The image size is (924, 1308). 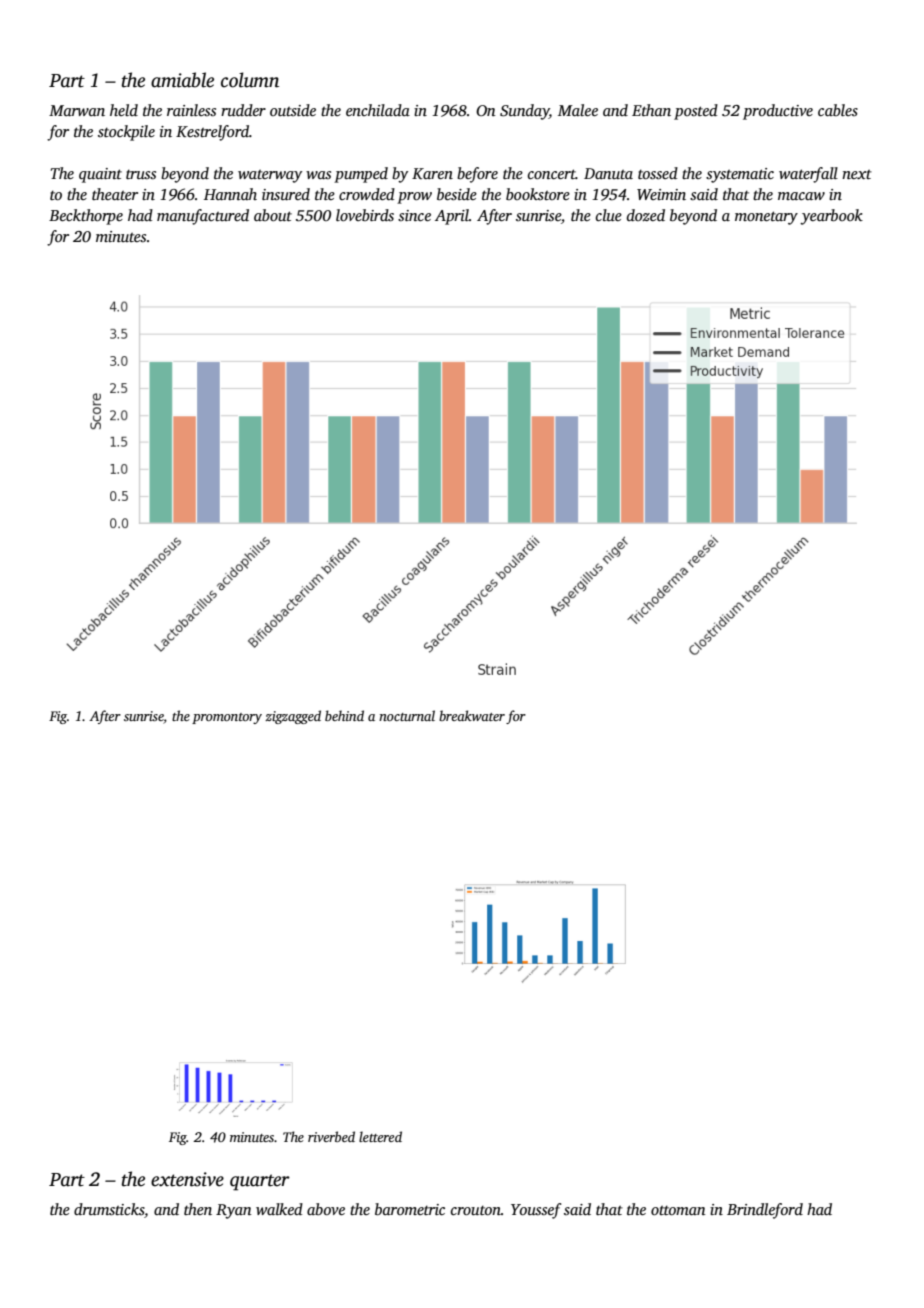 I want to click on zigzagged, so click(x=293, y=717).
